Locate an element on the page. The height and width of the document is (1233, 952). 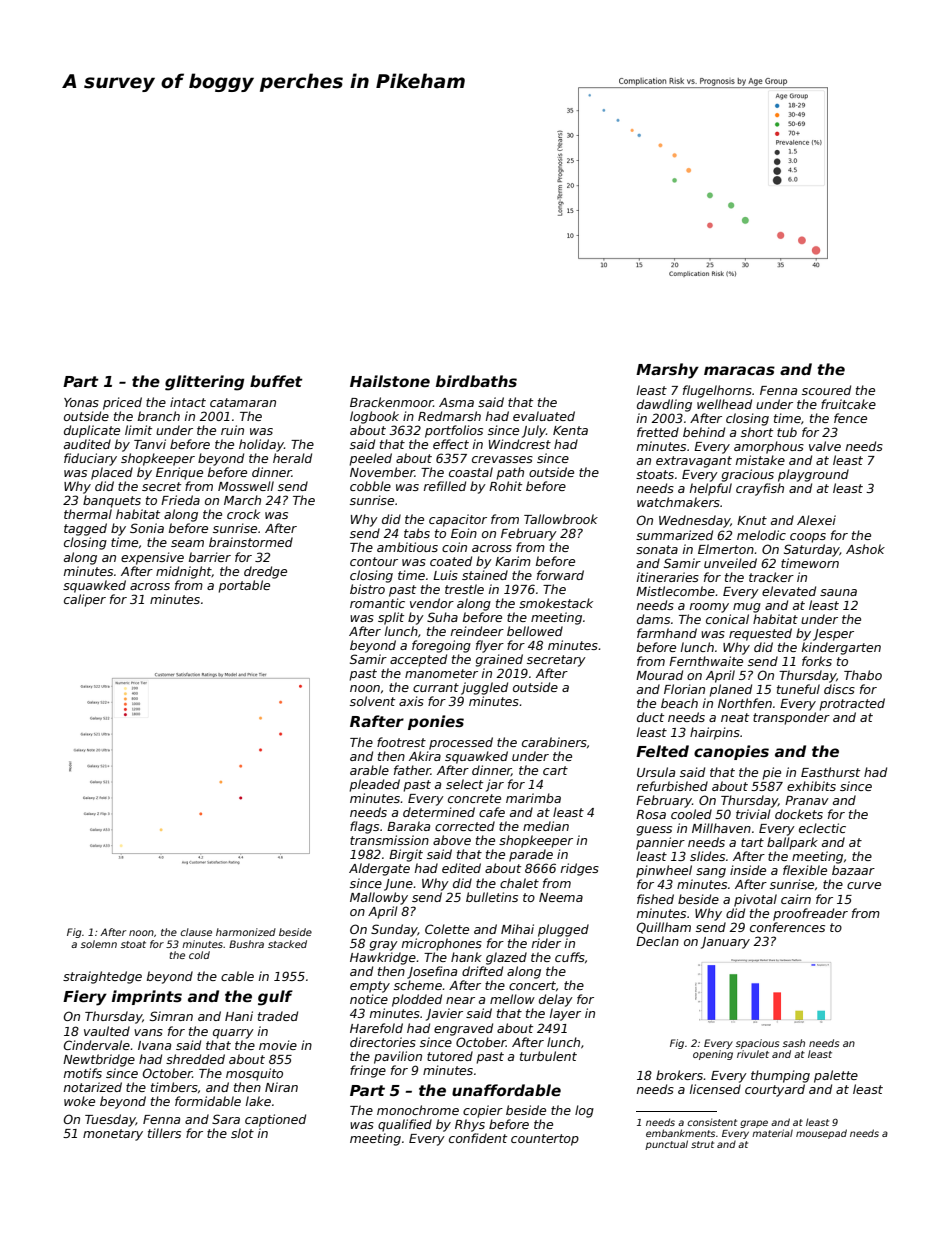
Hailstone is located at coordinates (390, 381).
